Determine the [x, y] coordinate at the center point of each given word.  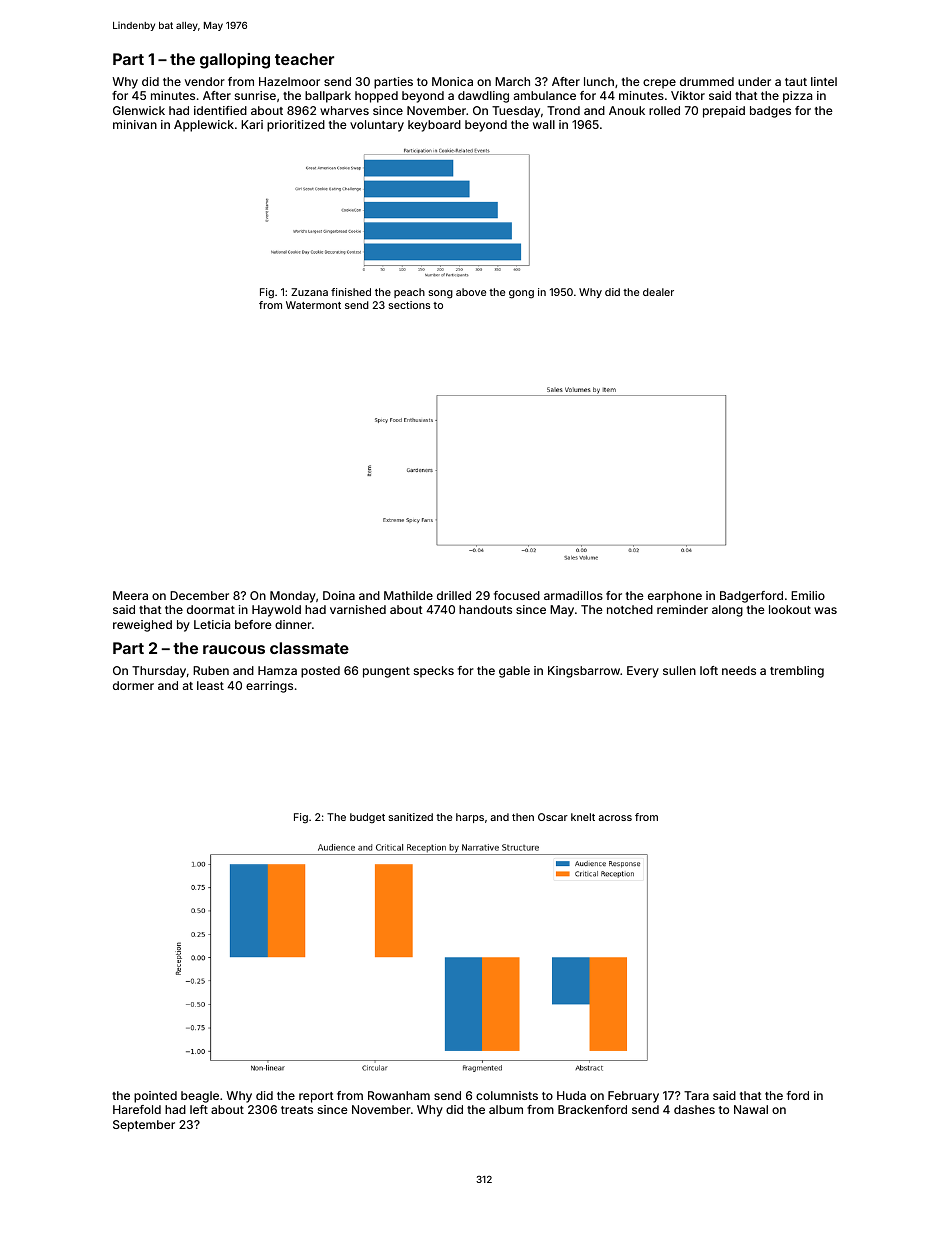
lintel [824, 81]
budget [367, 818]
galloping [235, 61]
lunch [599, 81]
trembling [797, 672]
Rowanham [399, 1095]
